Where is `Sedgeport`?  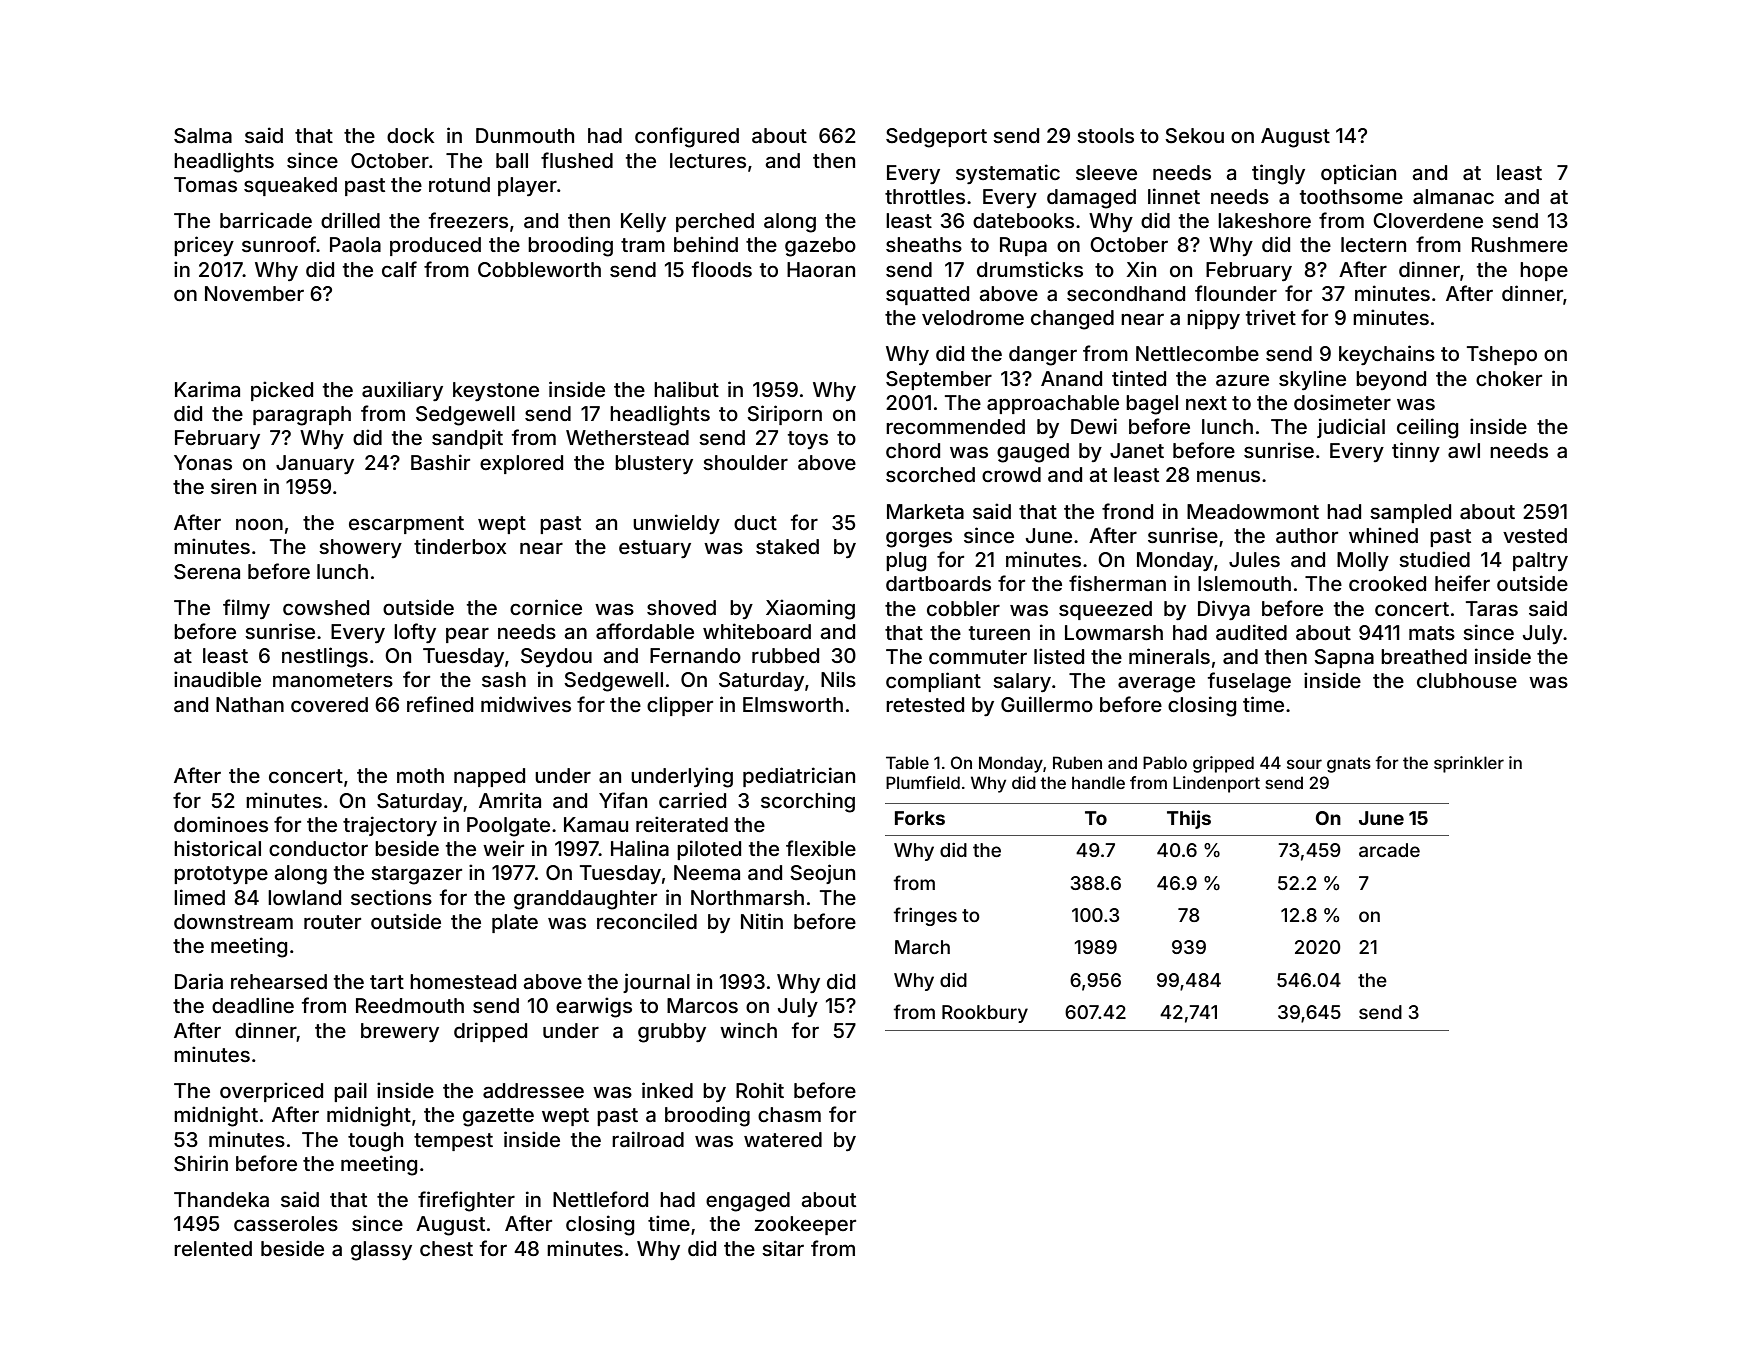 Sedgeport is located at coordinates (936, 138).
